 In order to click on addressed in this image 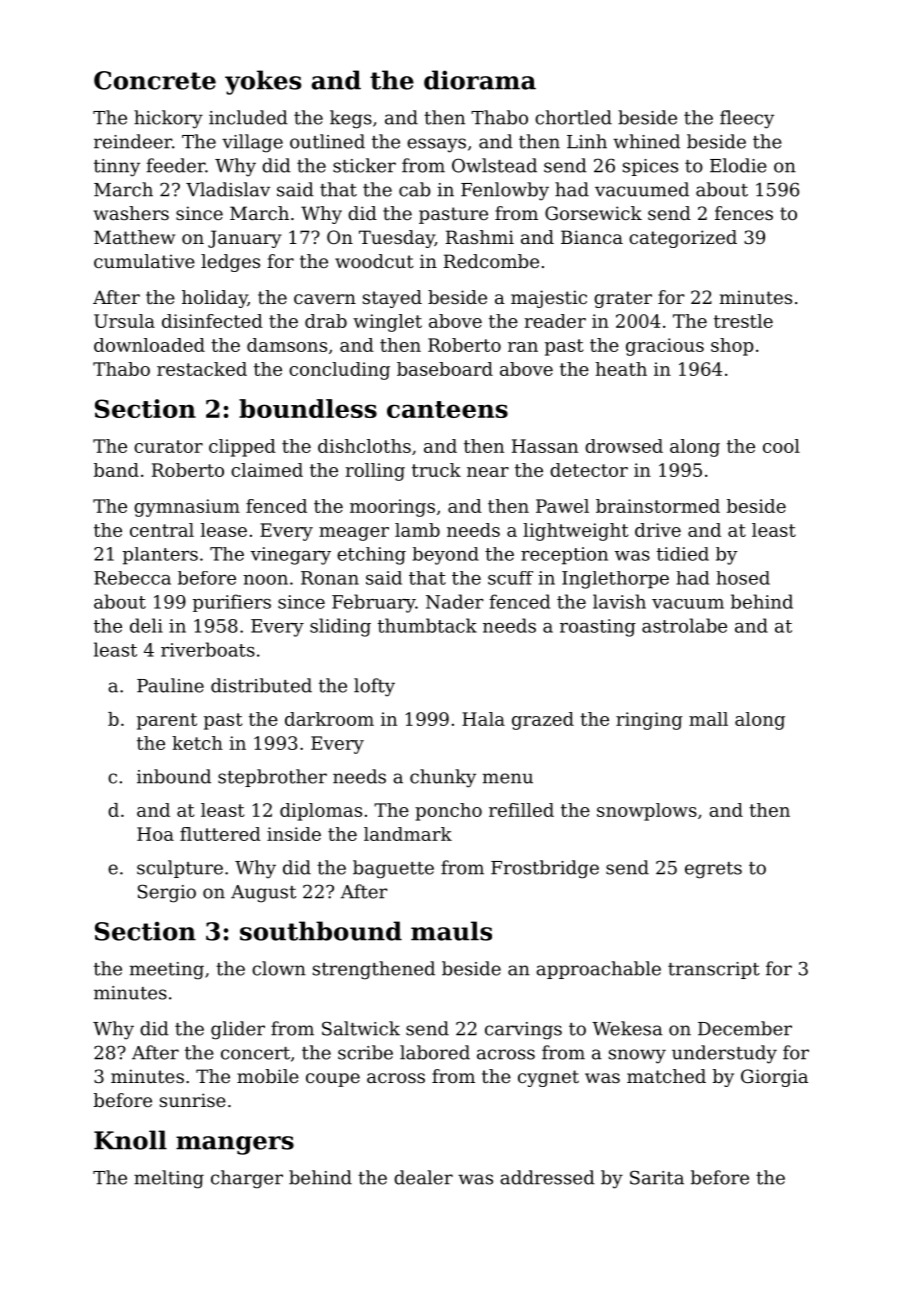, I will do `click(547, 1177)`.
